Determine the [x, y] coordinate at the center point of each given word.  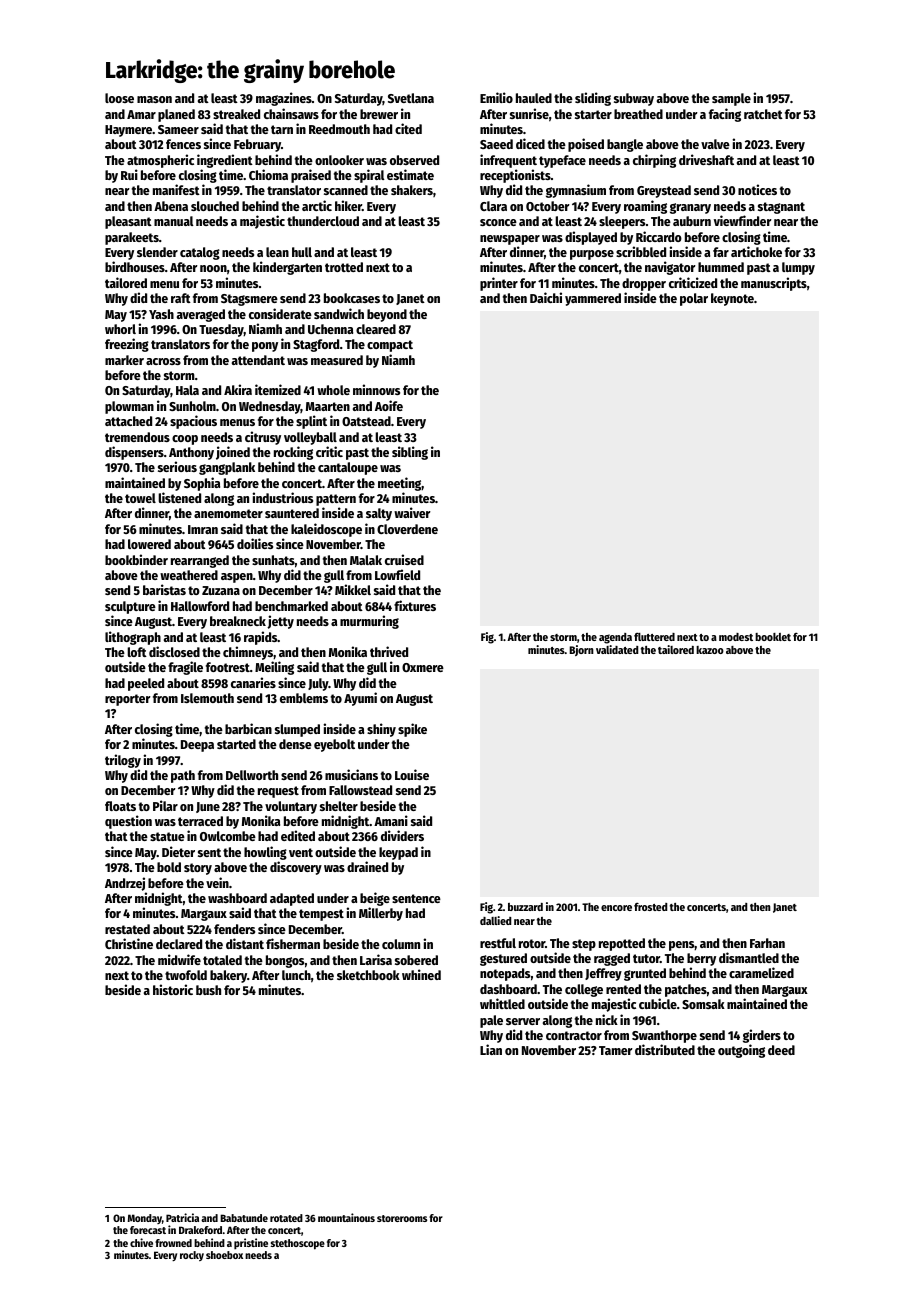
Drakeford [200, 1230]
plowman [129, 407]
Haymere [128, 131]
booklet [773, 637]
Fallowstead [360, 790]
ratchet [763, 114]
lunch [296, 975]
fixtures [415, 605]
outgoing [741, 1051]
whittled [502, 1003]
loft [137, 652]
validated [617, 649]
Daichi [546, 297]
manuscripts [774, 284]
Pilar [165, 805]
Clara [493, 206]
